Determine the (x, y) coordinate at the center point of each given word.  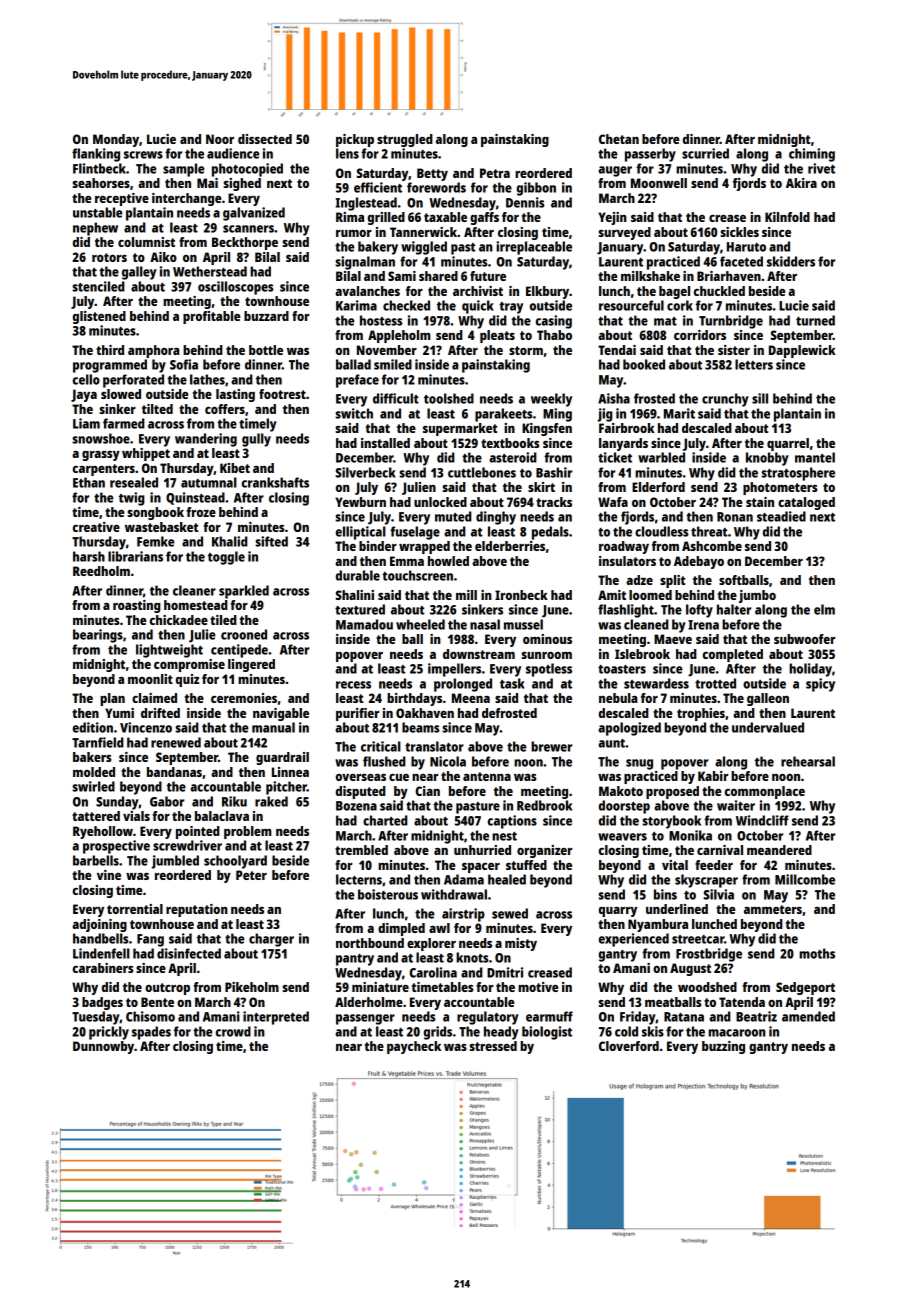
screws (143, 155)
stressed (493, 1046)
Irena (703, 625)
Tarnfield (98, 742)
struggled (405, 140)
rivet (821, 168)
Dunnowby (103, 1047)
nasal (485, 624)
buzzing (723, 1047)
